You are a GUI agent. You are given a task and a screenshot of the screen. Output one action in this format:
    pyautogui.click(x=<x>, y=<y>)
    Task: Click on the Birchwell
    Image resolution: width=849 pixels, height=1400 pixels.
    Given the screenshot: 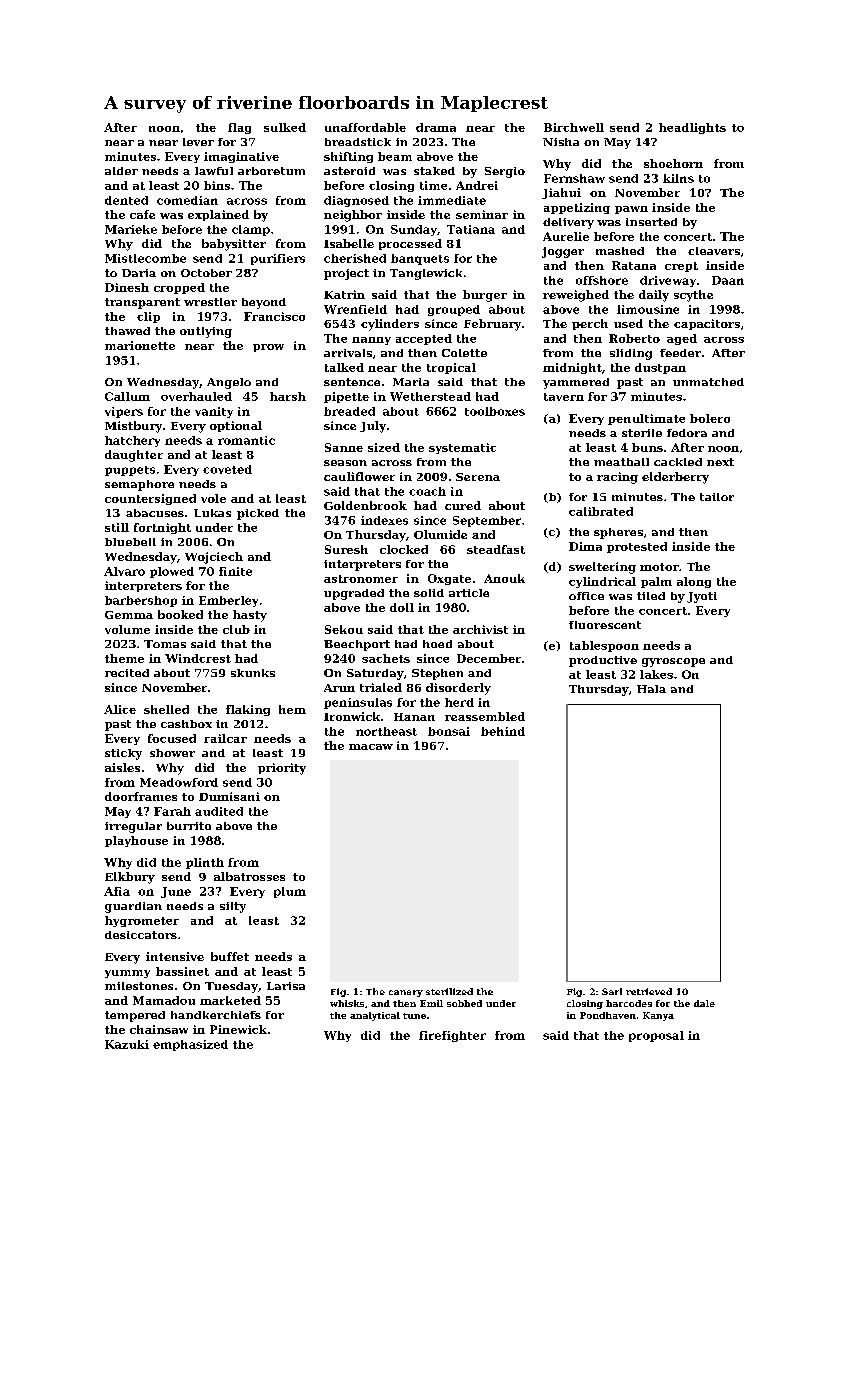 What is the action you would take?
    pyautogui.click(x=574, y=127)
